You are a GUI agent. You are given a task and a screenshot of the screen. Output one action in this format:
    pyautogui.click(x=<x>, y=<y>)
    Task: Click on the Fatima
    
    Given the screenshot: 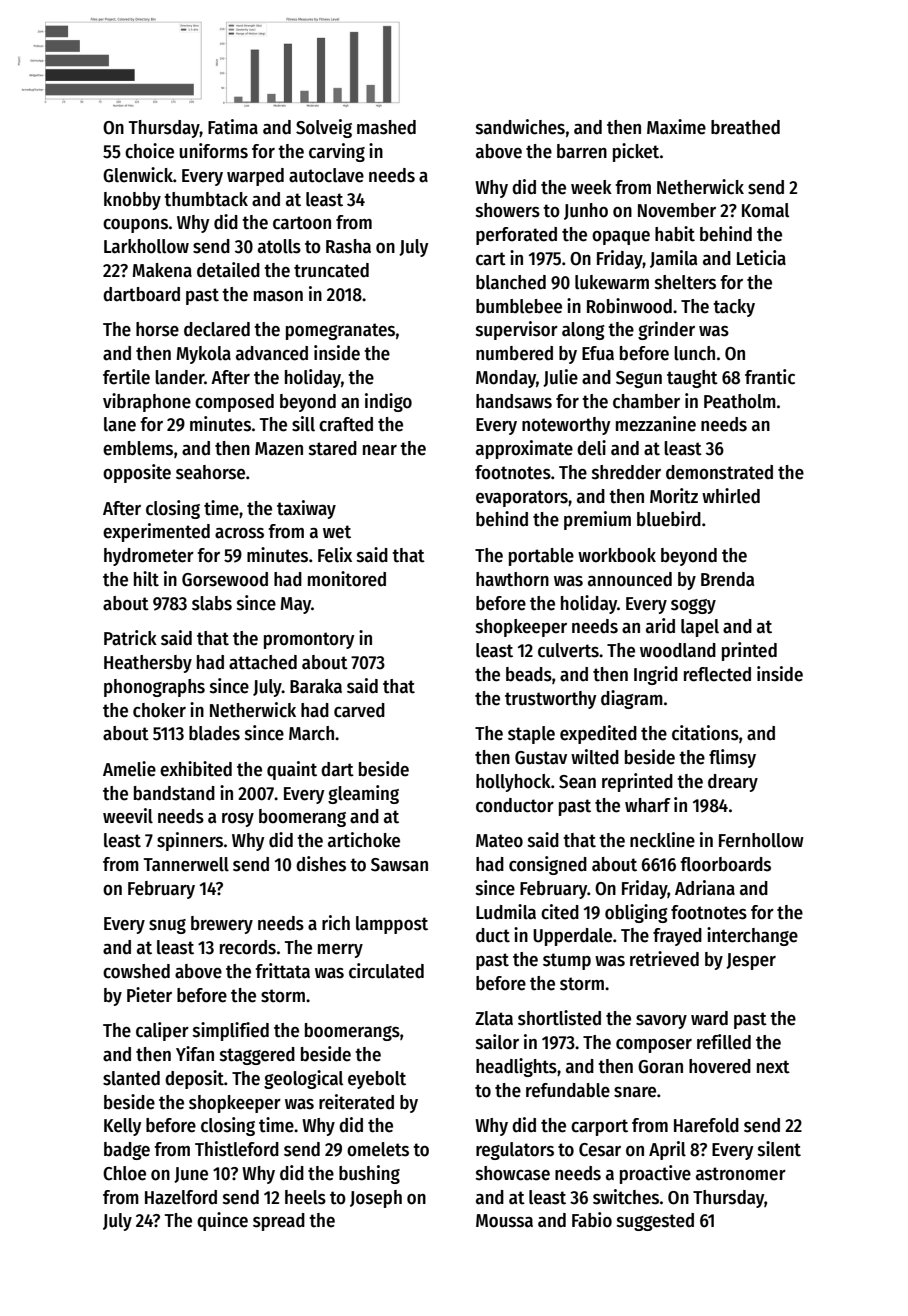 What is the action you would take?
    pyautogui.click(x=233, y=127)
